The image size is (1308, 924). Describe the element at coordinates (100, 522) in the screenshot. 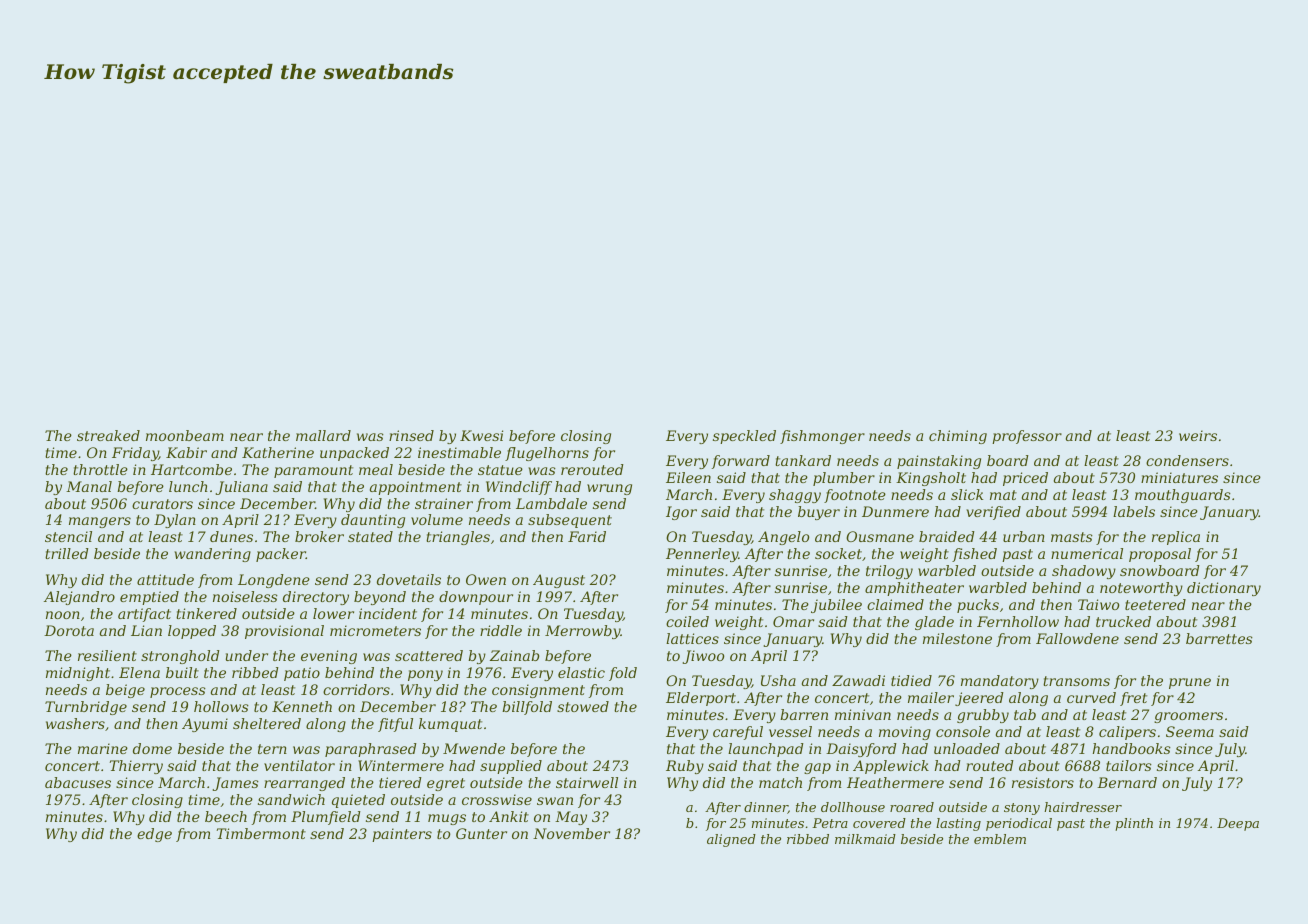

I see `mangers` at that location.
